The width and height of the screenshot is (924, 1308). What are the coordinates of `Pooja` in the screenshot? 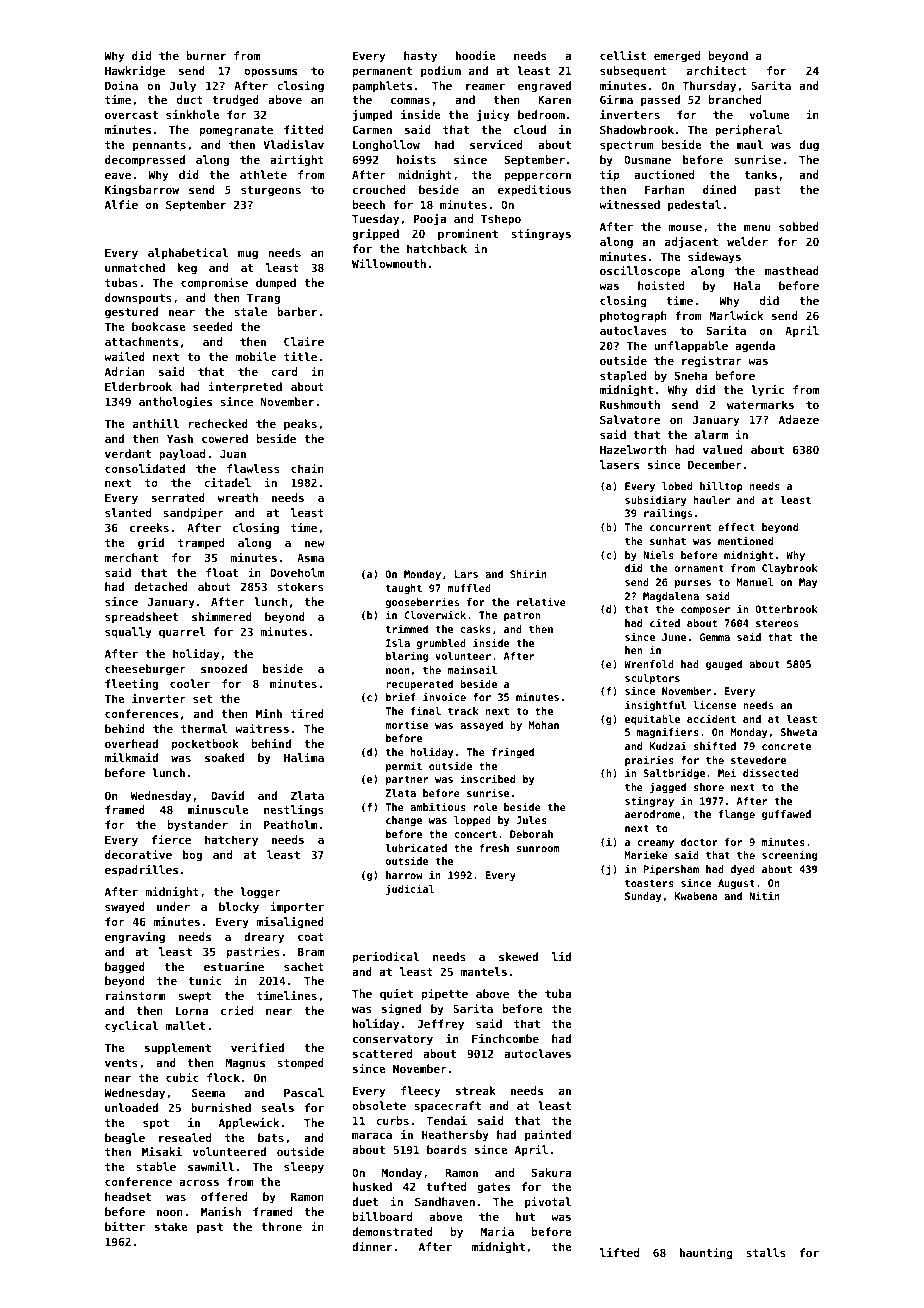 It's located at (430, 220).
